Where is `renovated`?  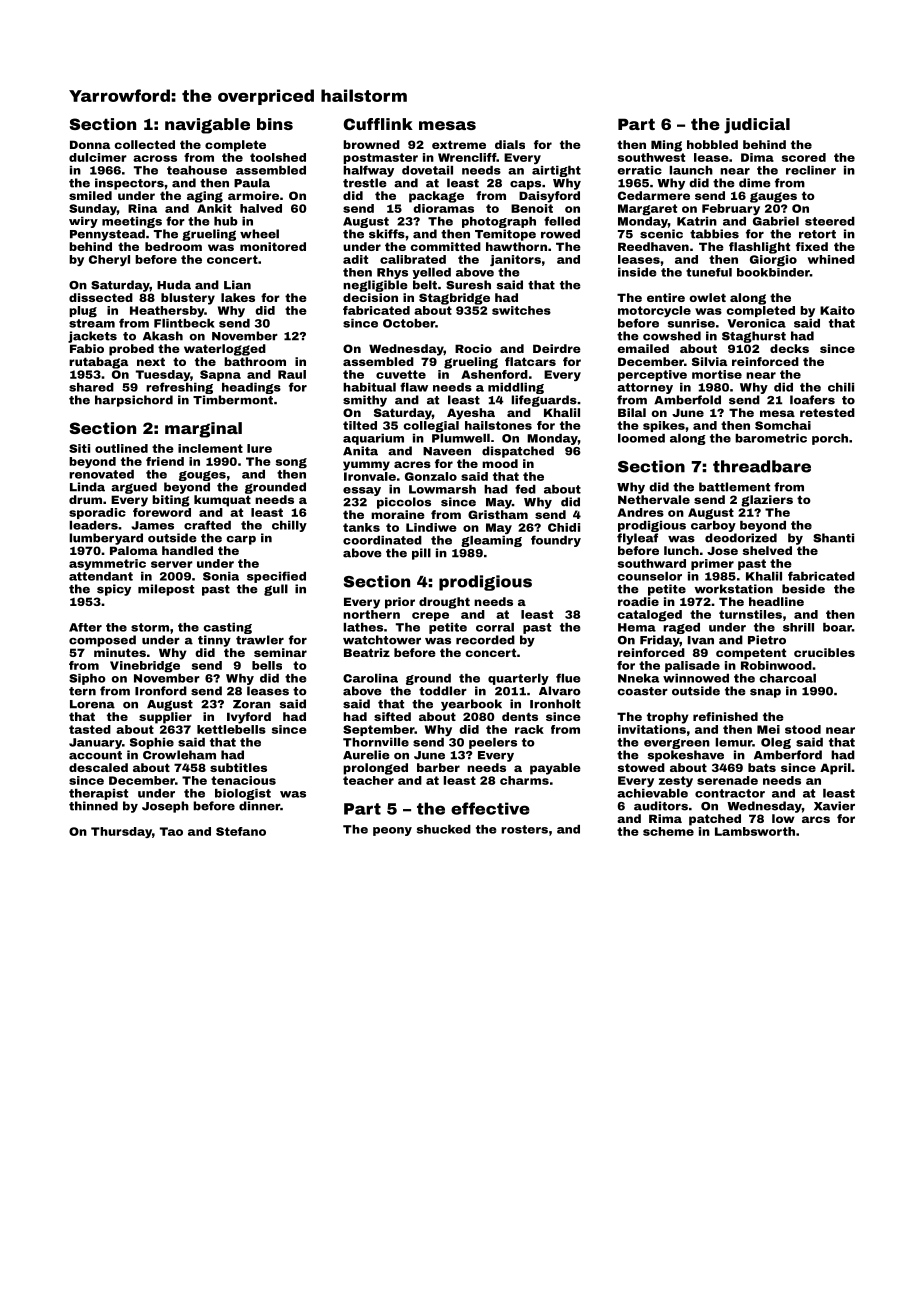 renovated is located at coordinates (101, 474).
